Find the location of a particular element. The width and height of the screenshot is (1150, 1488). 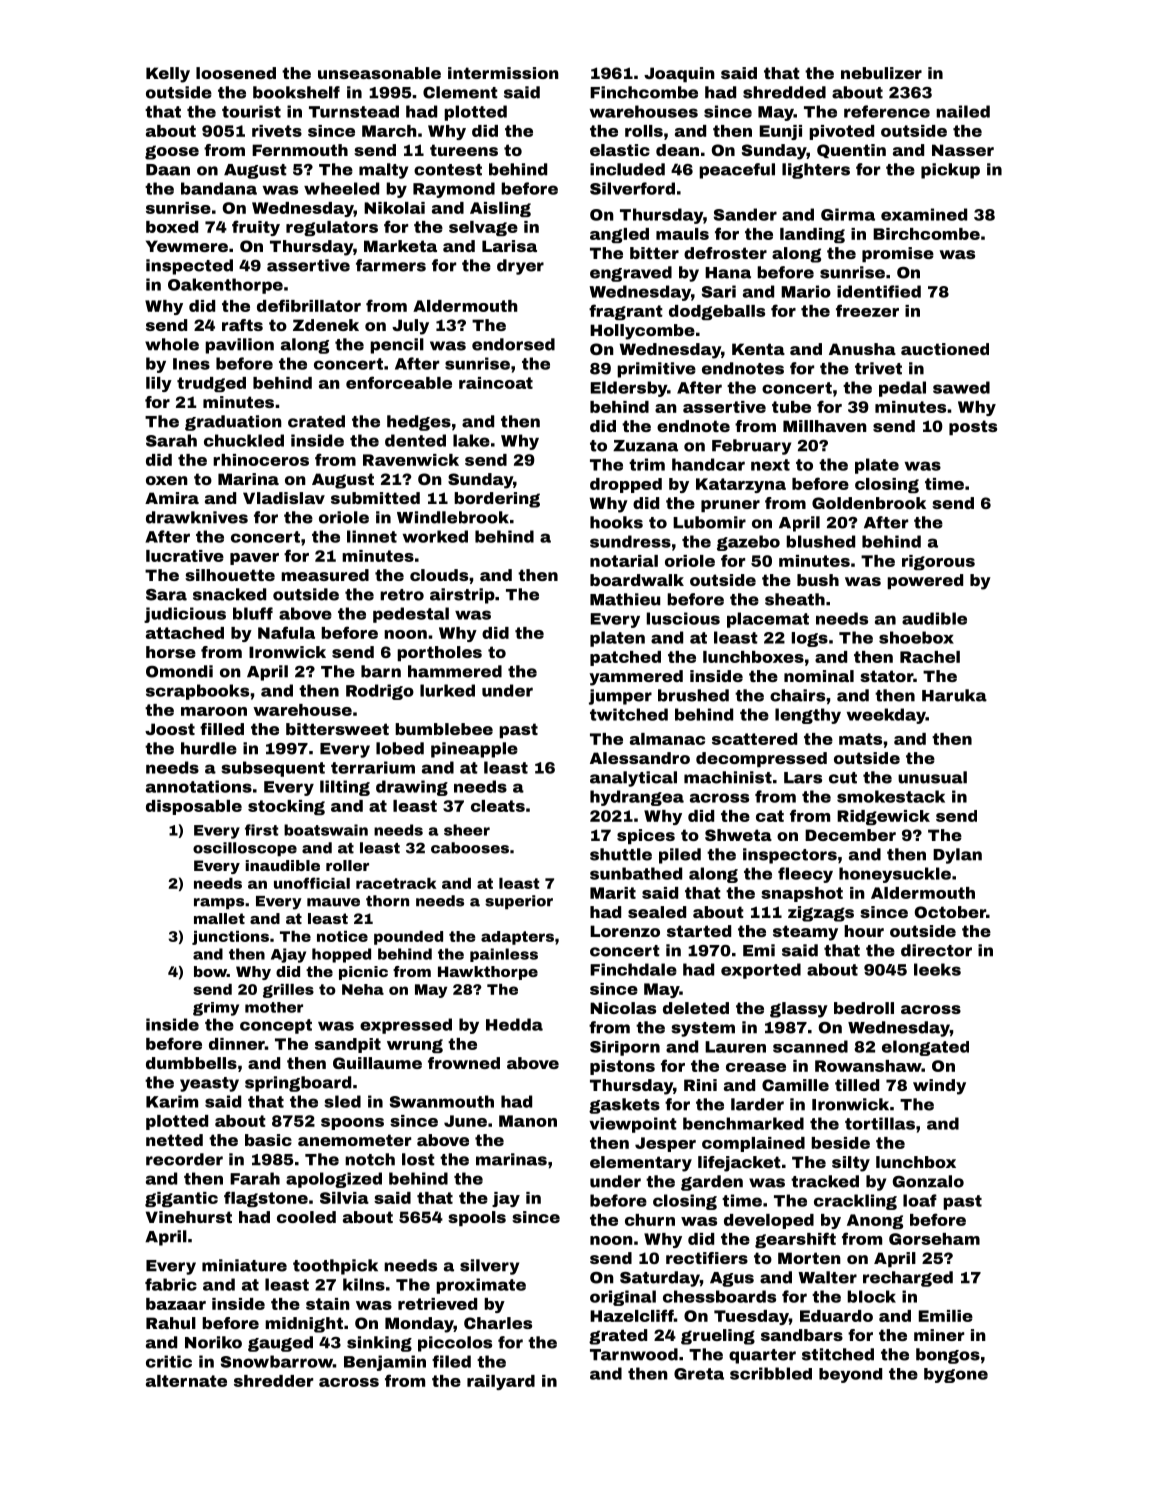

Farah is located at coordinates (255, 1178).
